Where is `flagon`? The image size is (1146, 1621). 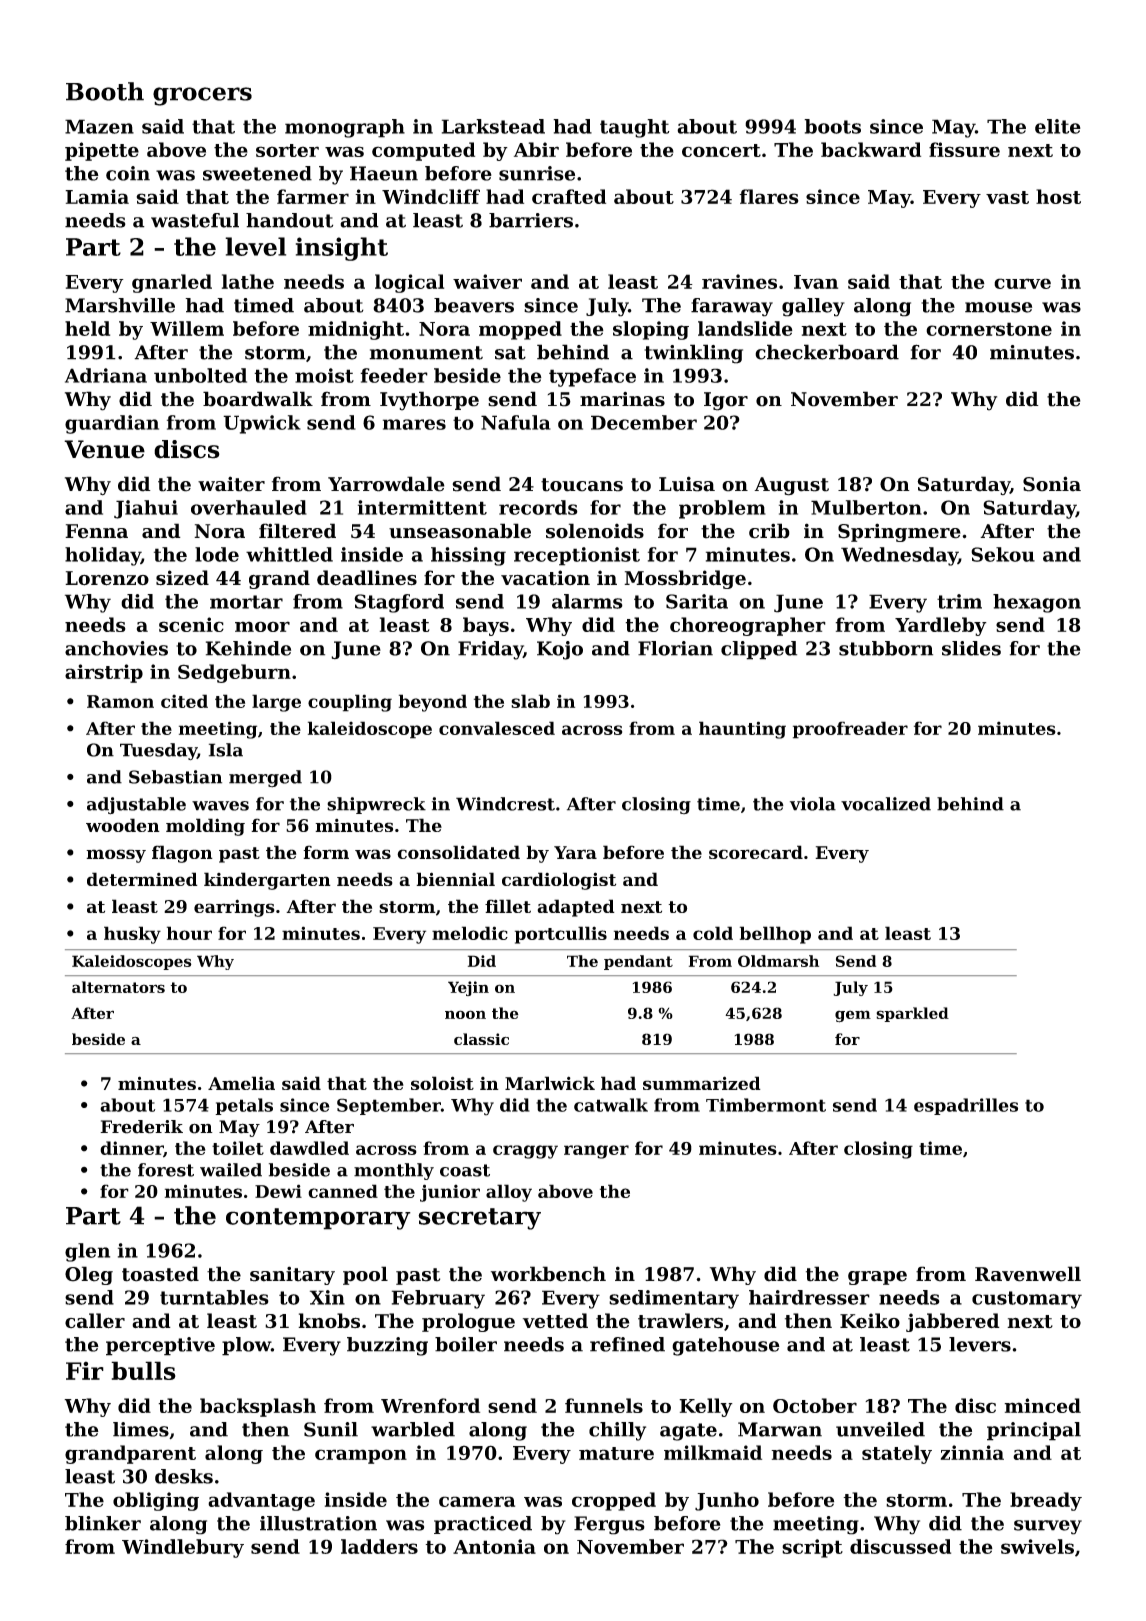 flagon is located at coordinates (182, 854).
